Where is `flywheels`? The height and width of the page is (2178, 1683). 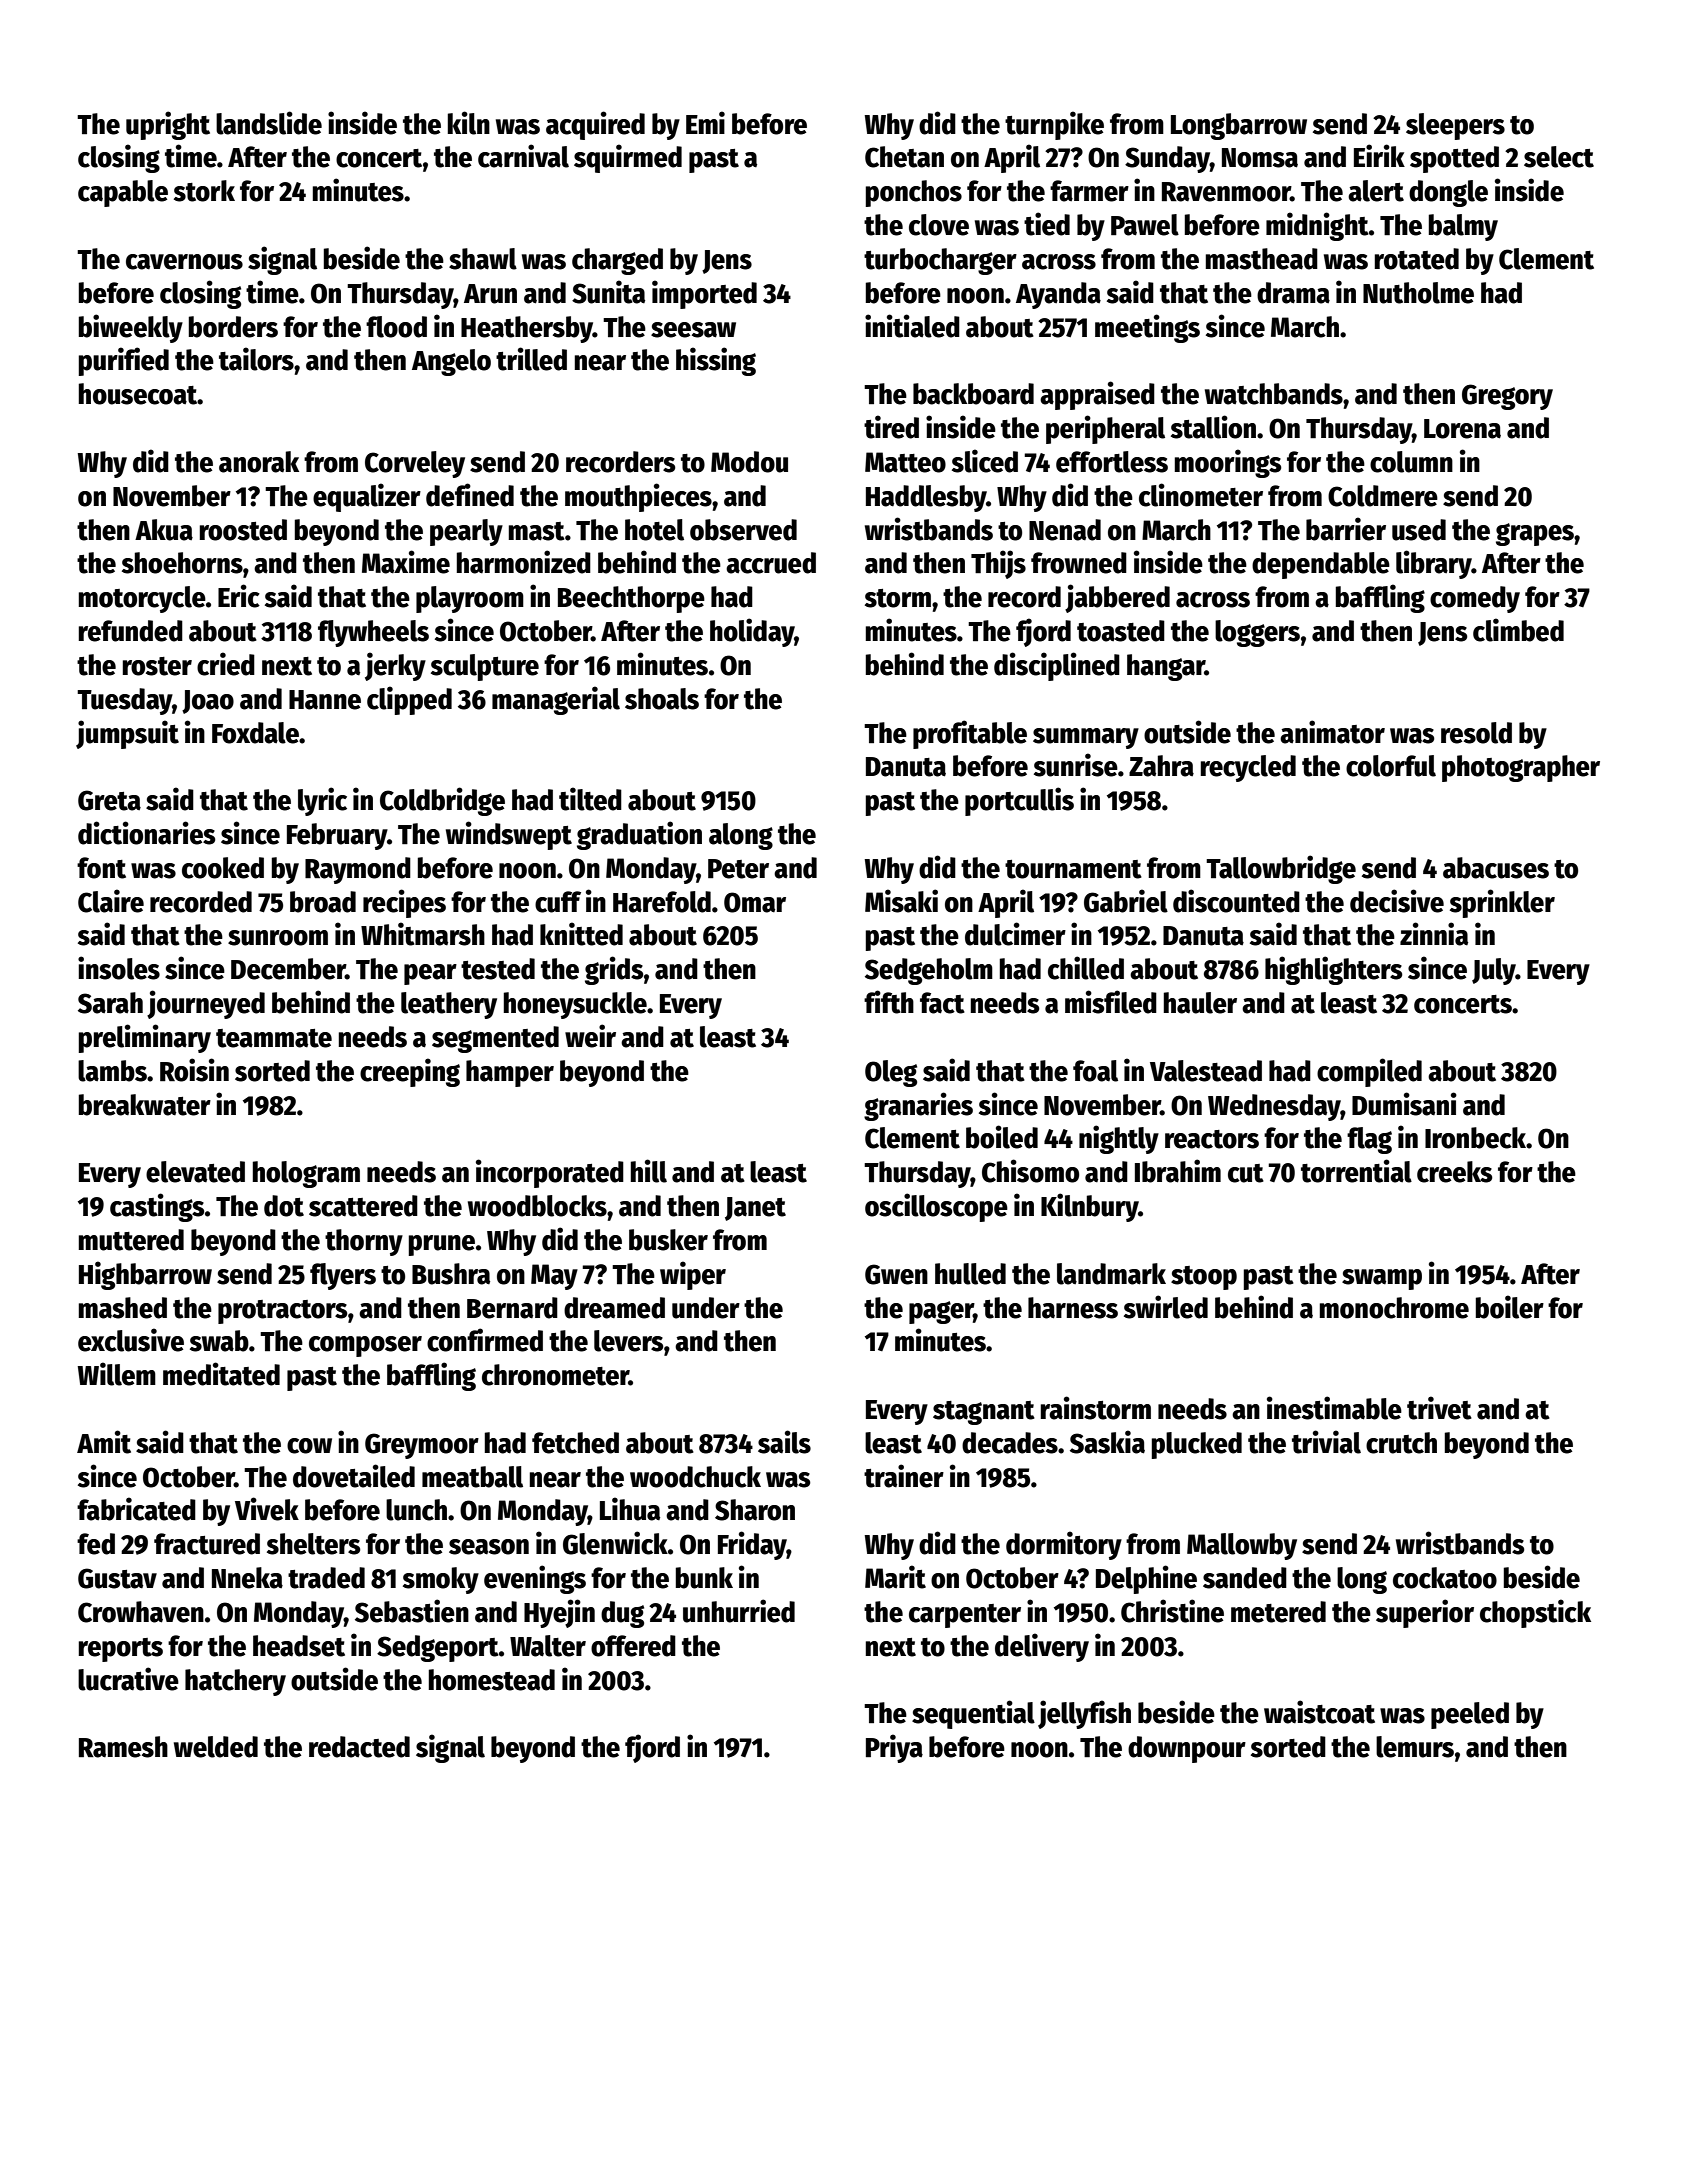 flywheels is located at coordinates (373, 633).
